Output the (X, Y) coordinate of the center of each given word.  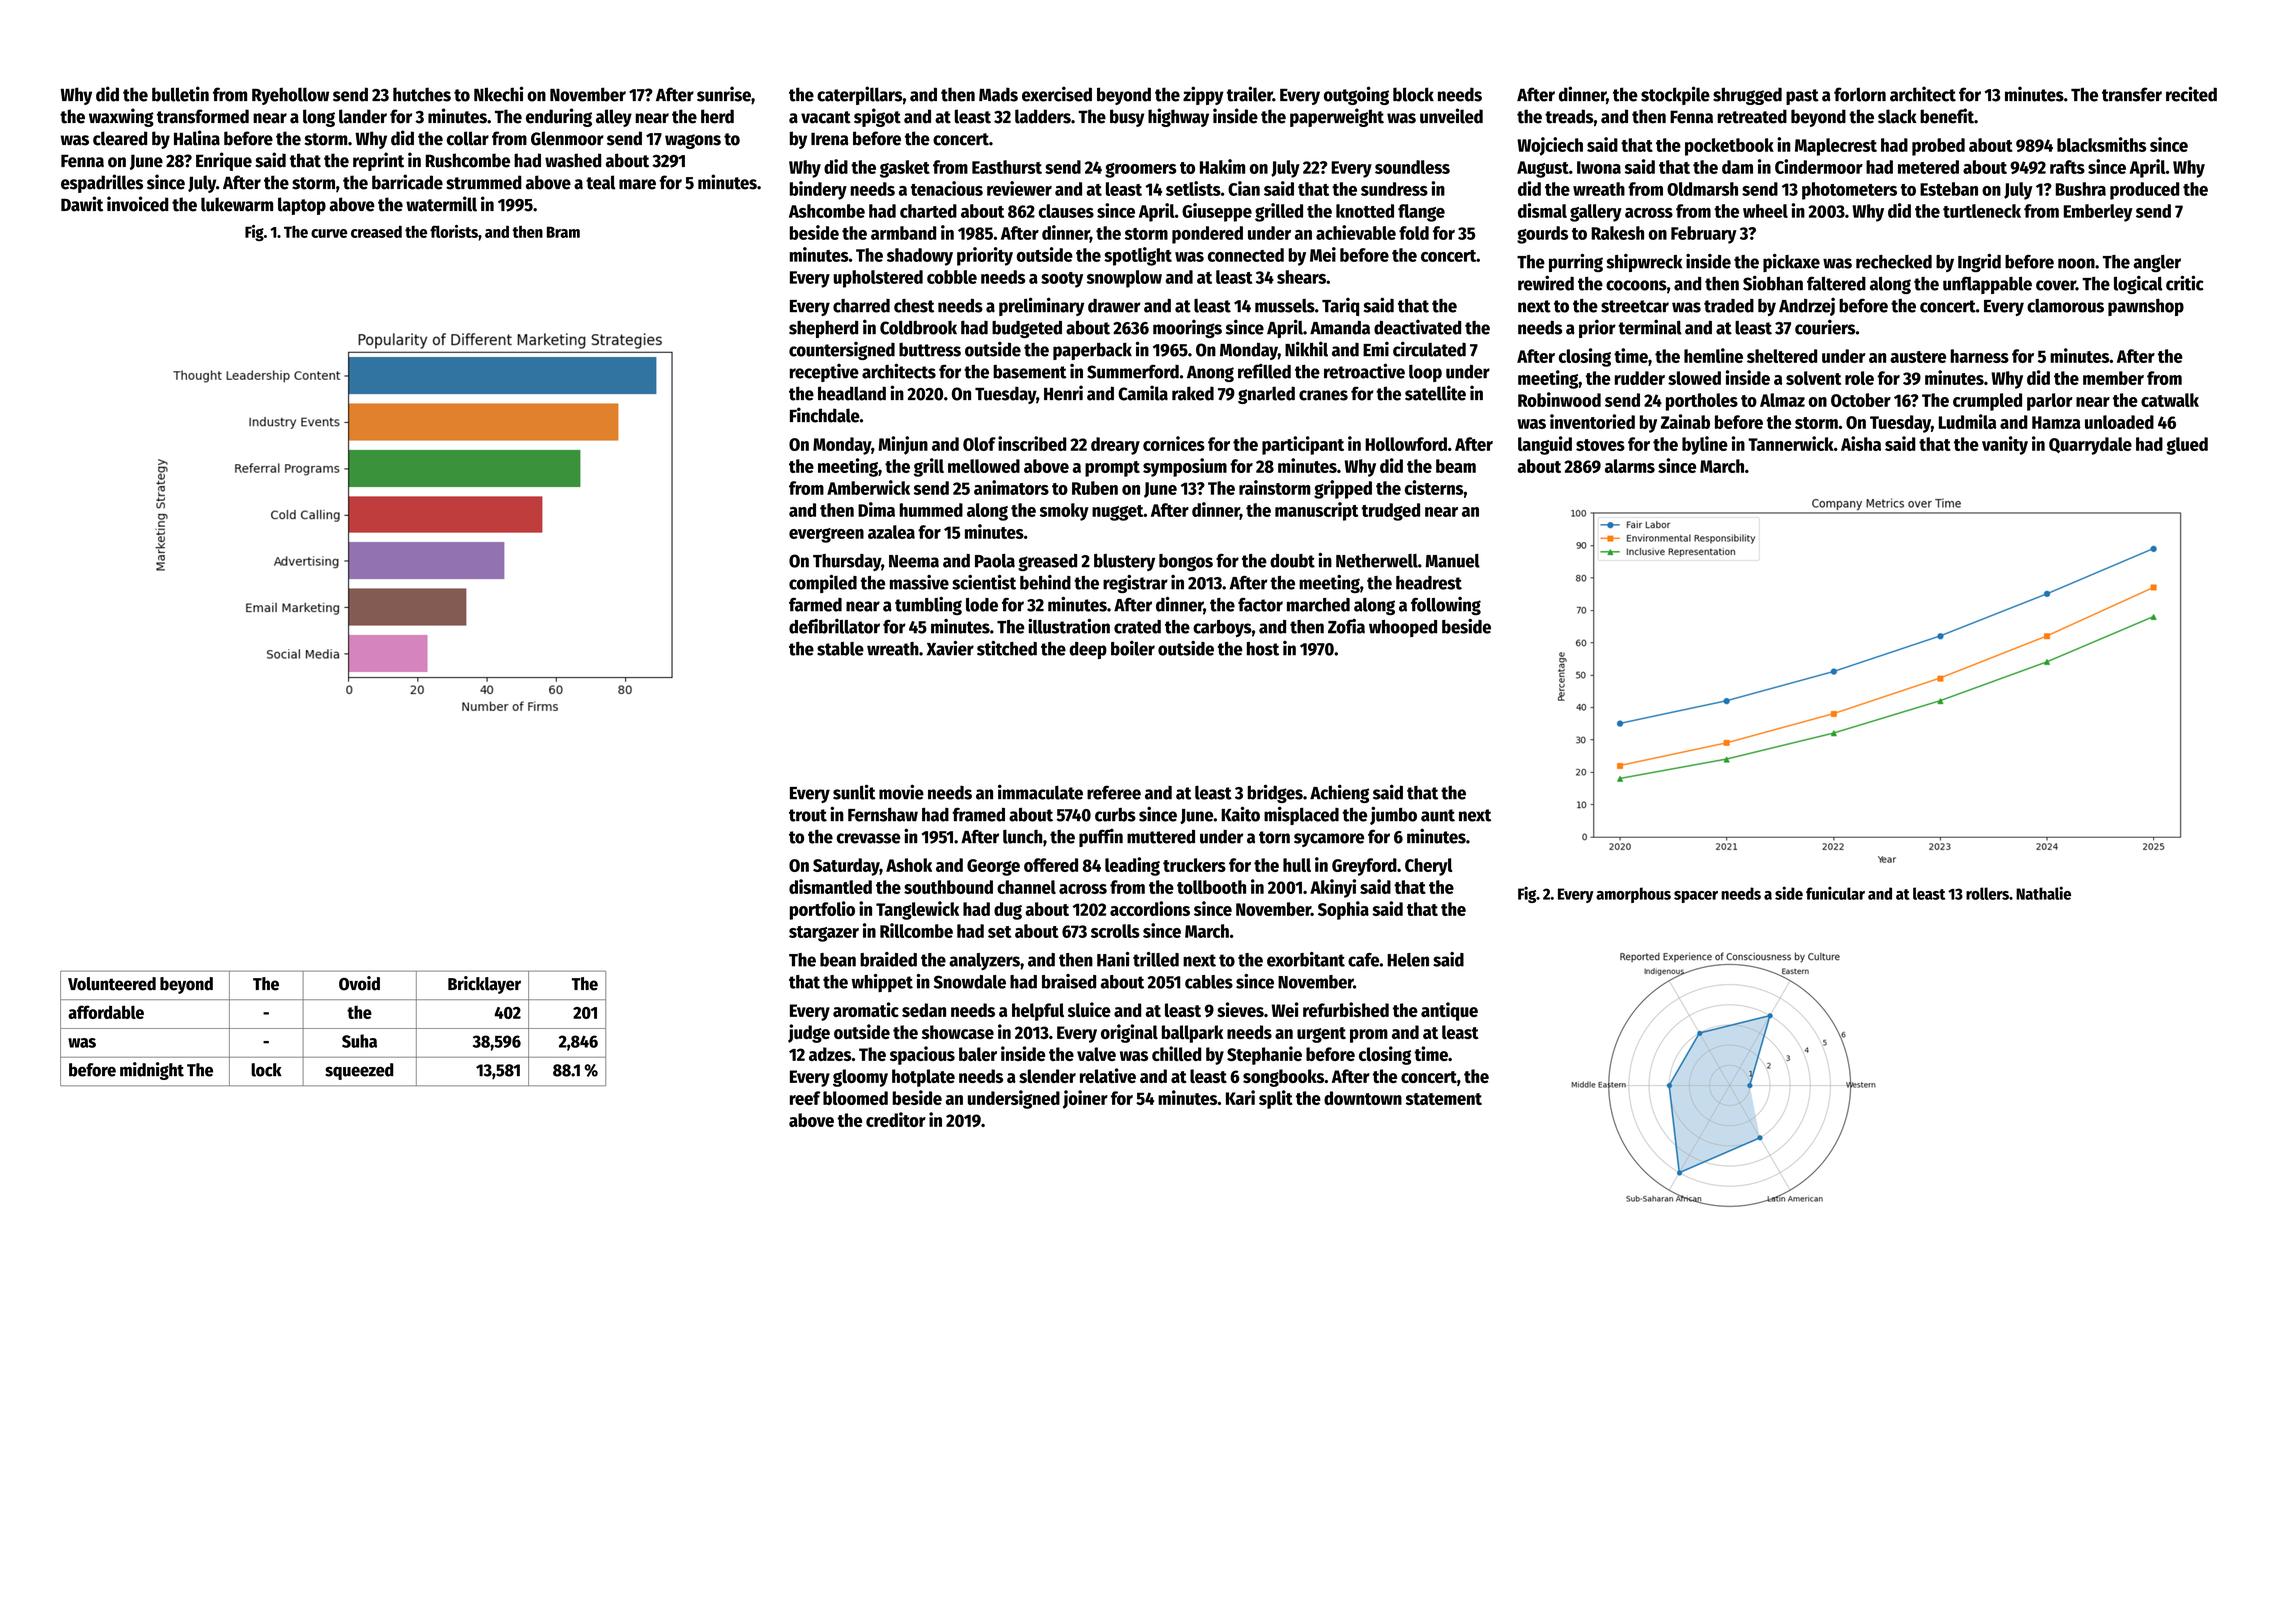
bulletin (180, 94)
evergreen (826, 535)
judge (809, 1033)
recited (2191, 94)
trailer (1250, 94)
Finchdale (825, 415)
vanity (2005, 445)
